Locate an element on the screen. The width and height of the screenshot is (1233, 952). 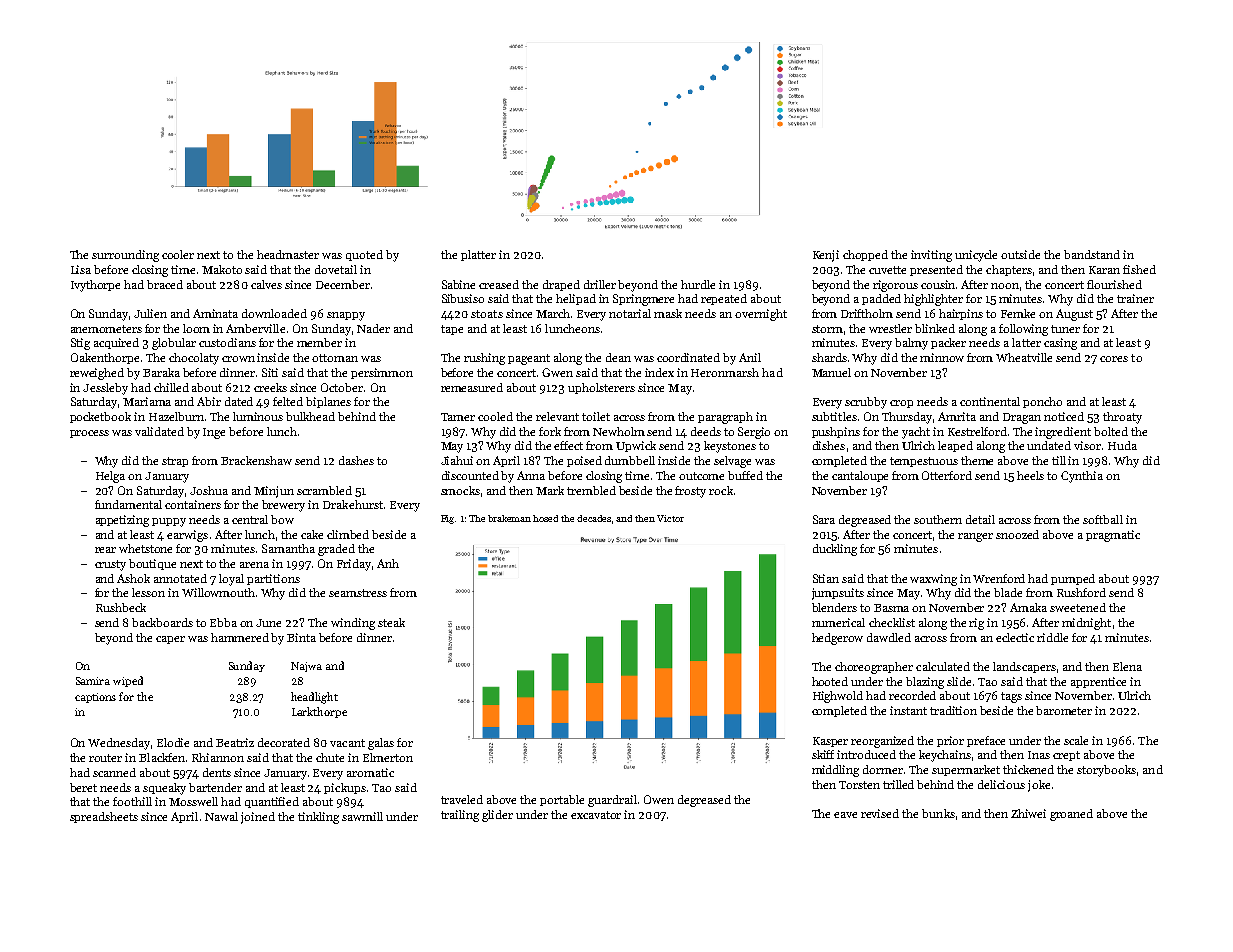
surrounding is located at coordinates (125, 256).
